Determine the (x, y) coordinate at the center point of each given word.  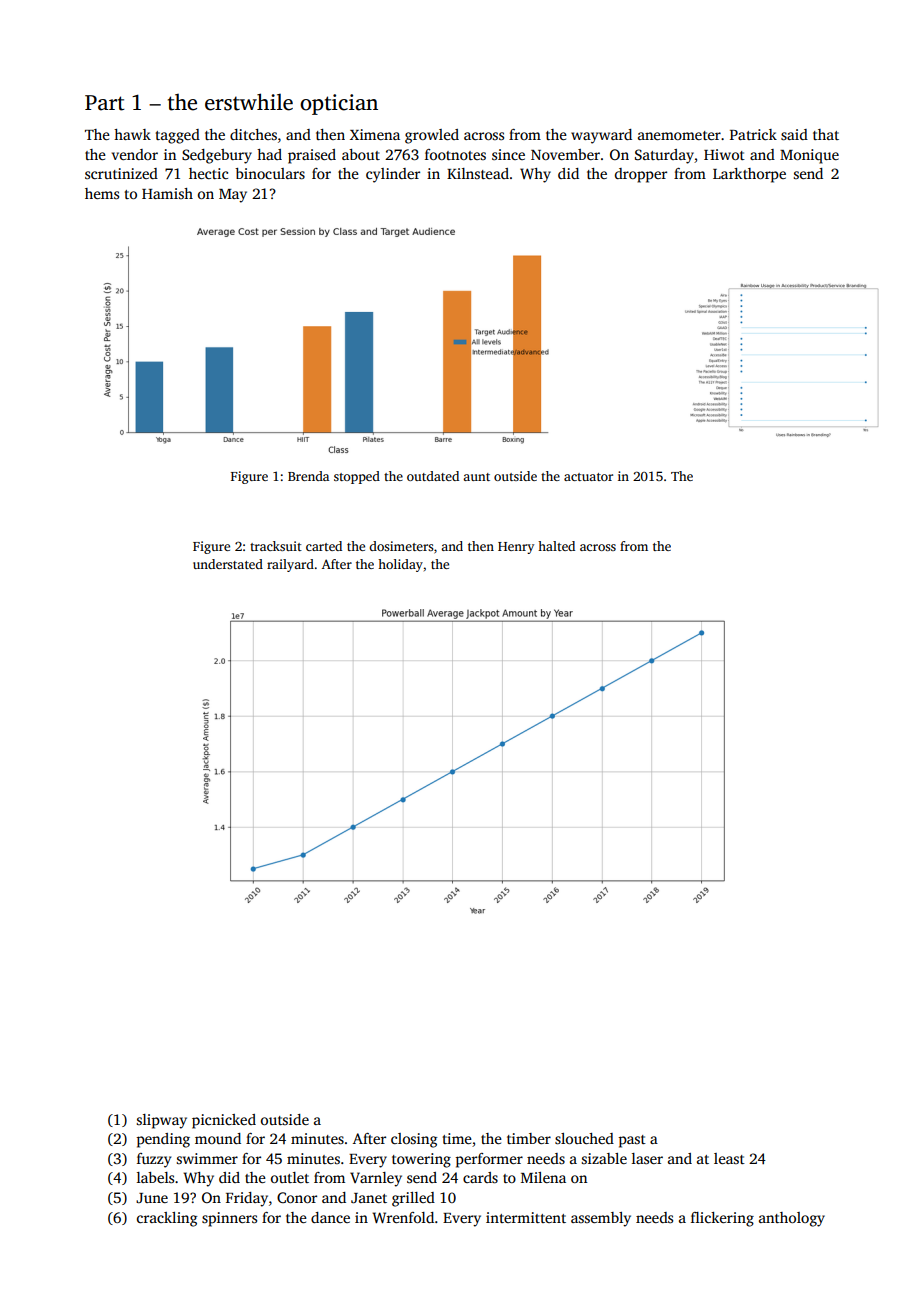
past (632, 1141)
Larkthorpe (749, 175)
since (508, 154)
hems (102, 193)
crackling (167, 1219)
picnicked (224, 1121)
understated (228, 564)
